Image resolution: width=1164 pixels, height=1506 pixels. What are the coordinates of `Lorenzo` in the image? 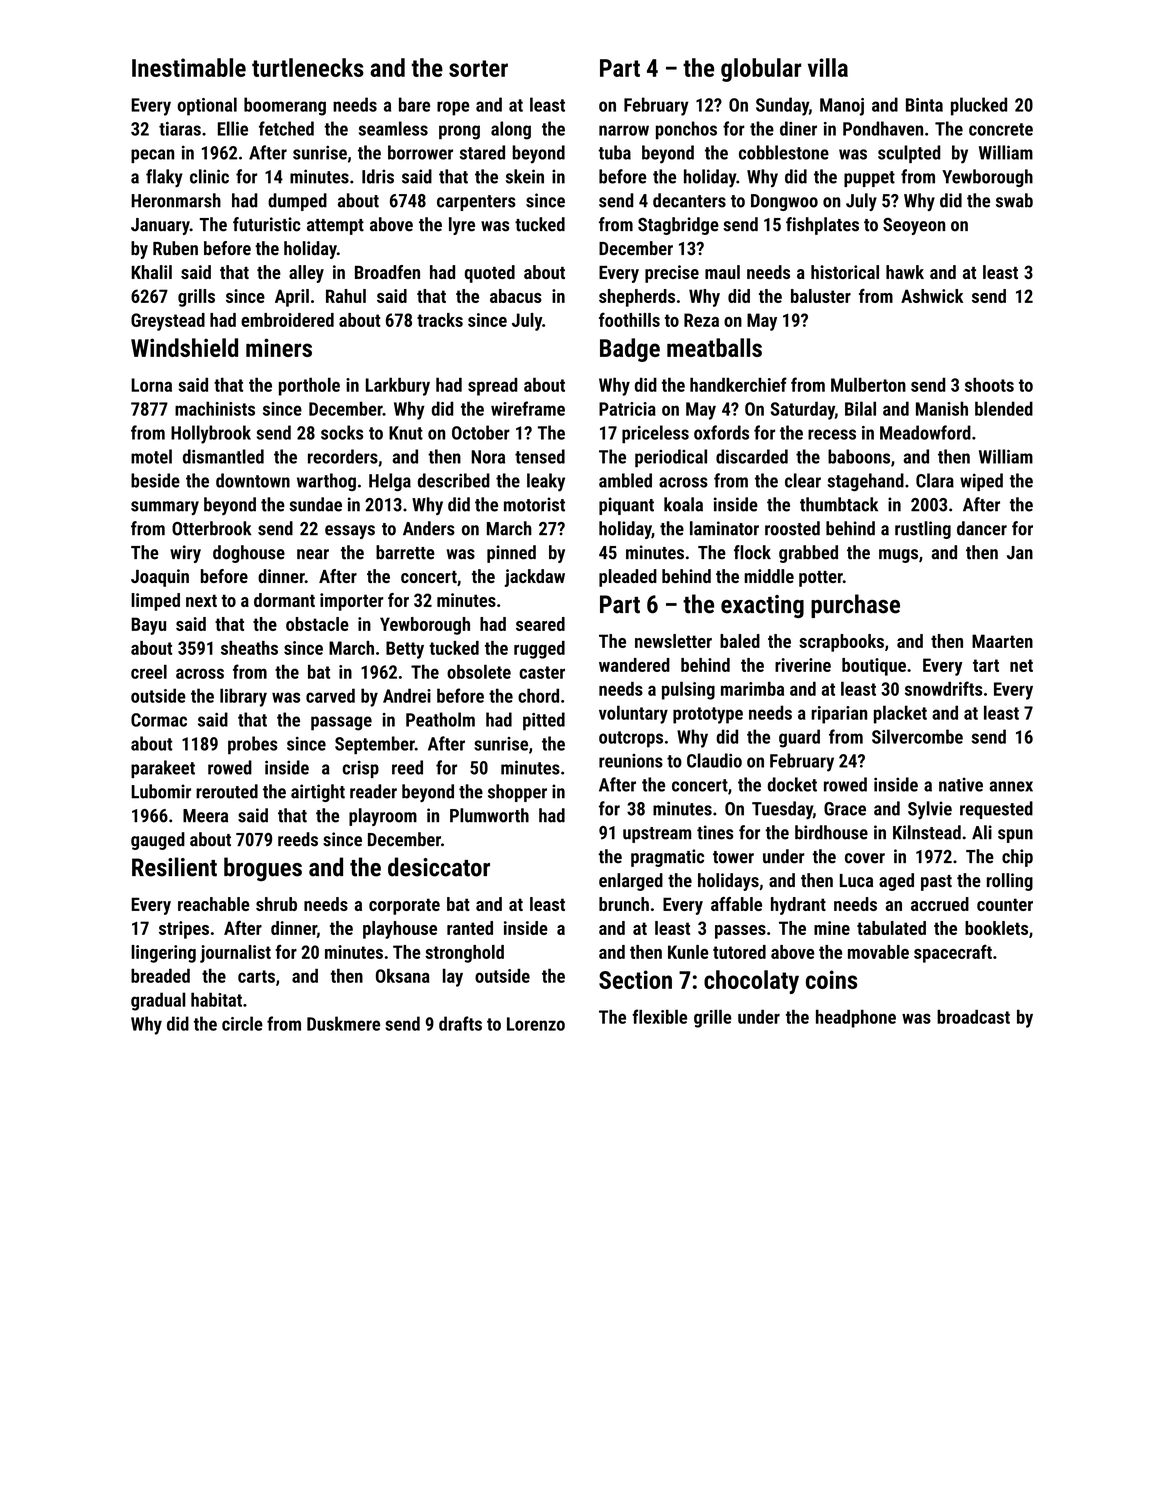 It's located at (536, 1024).
